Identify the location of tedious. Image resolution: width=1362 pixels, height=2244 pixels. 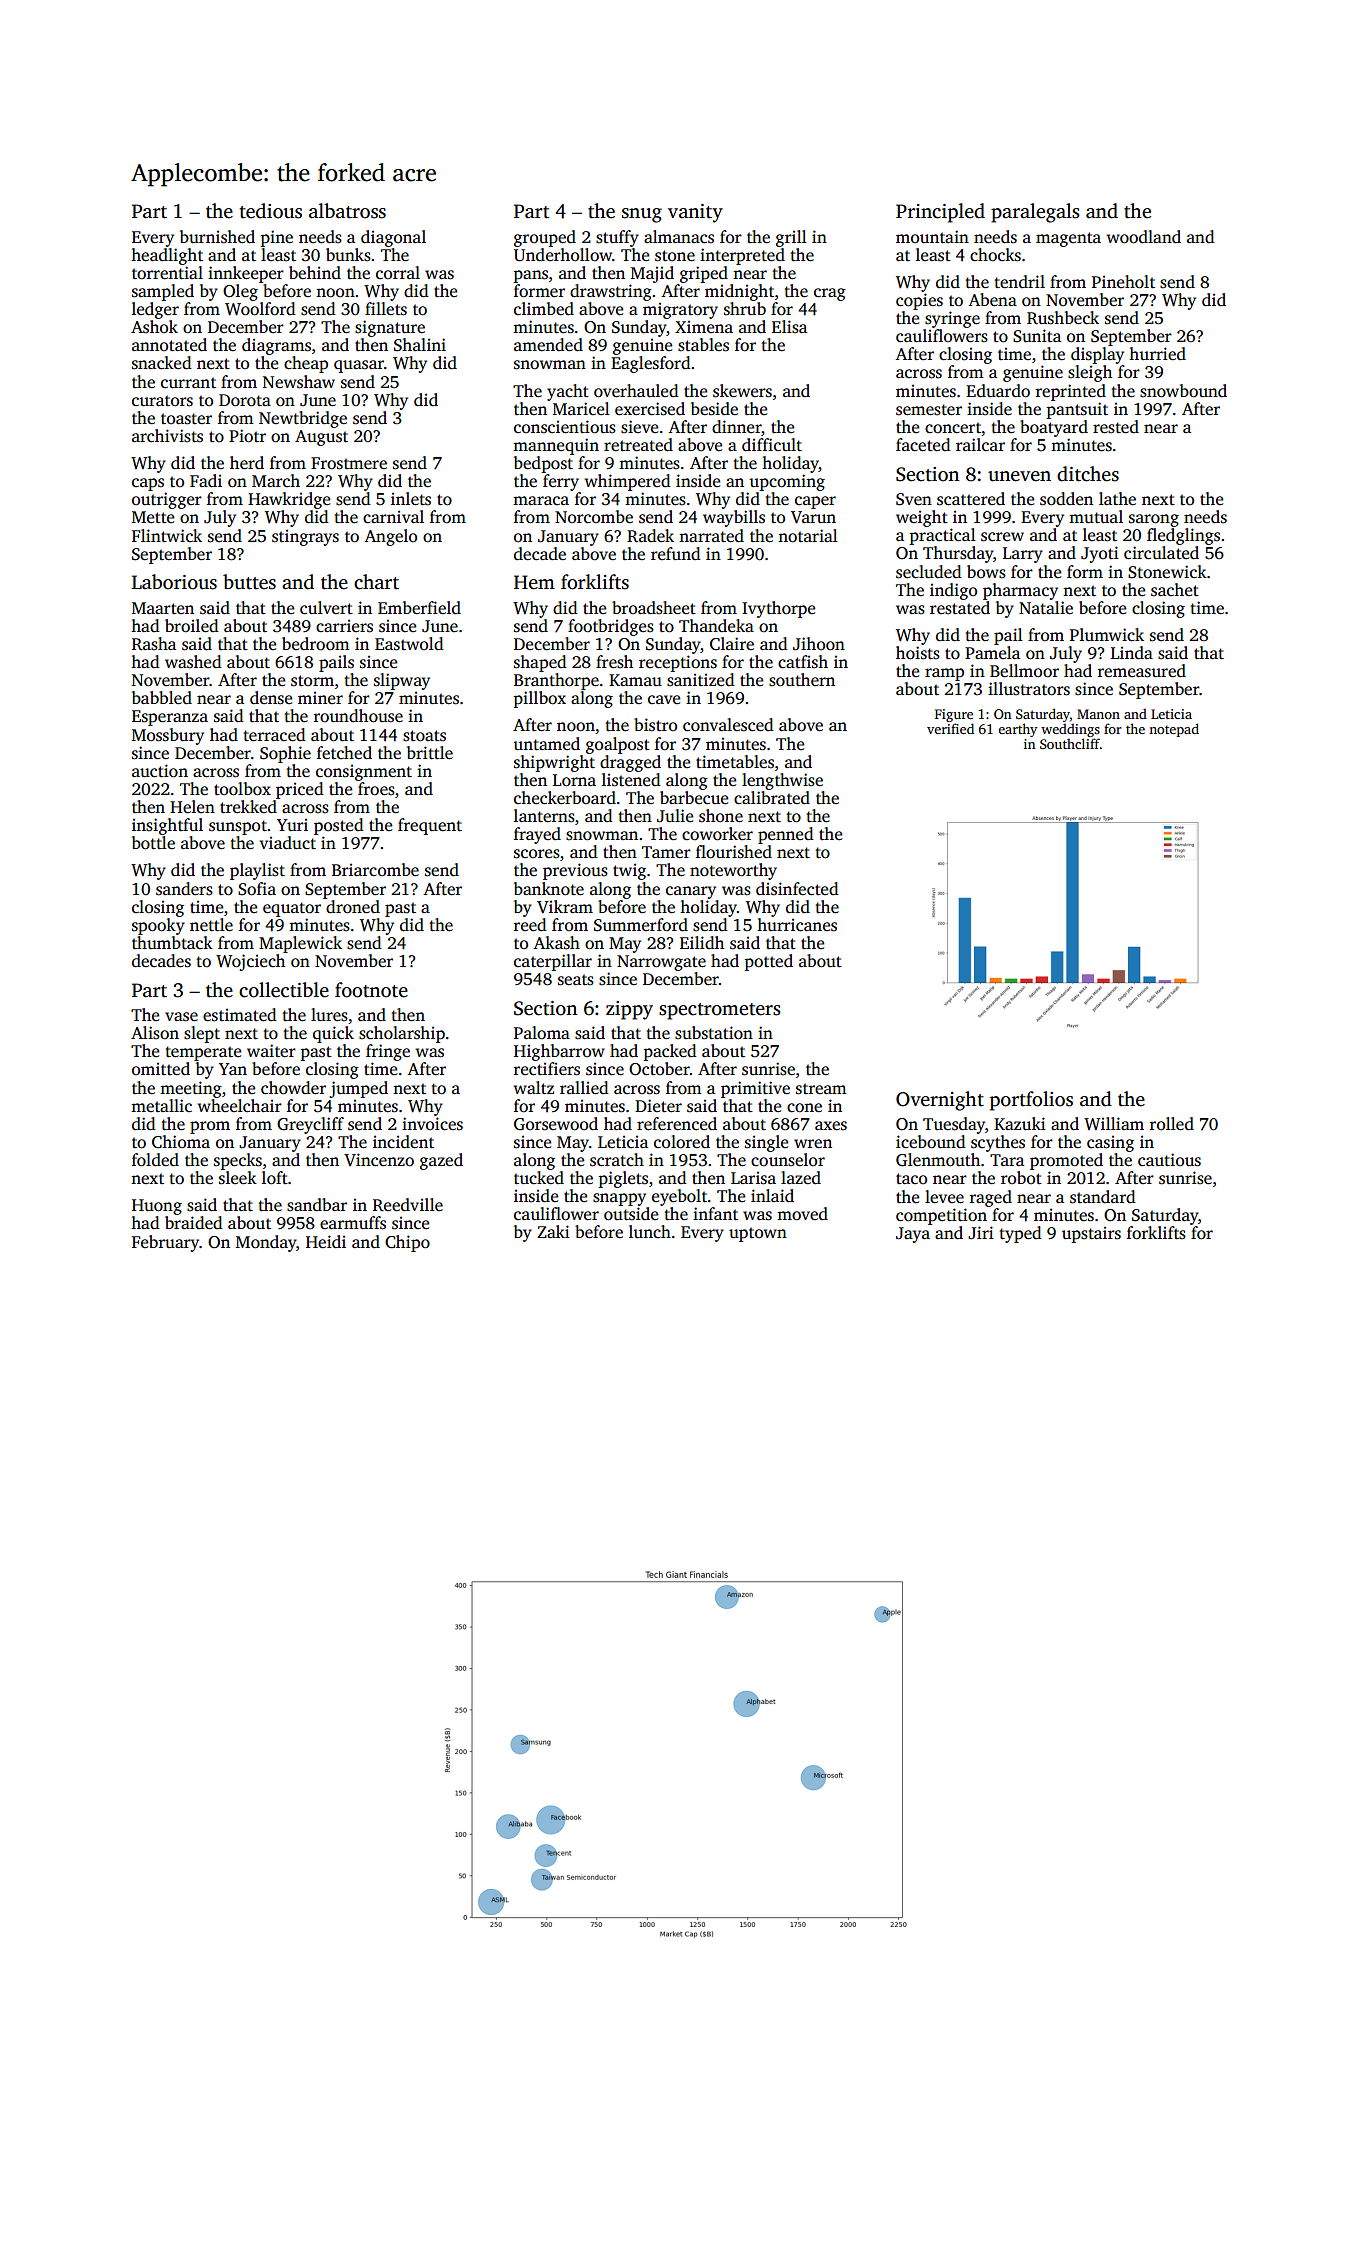
(271, 211).
